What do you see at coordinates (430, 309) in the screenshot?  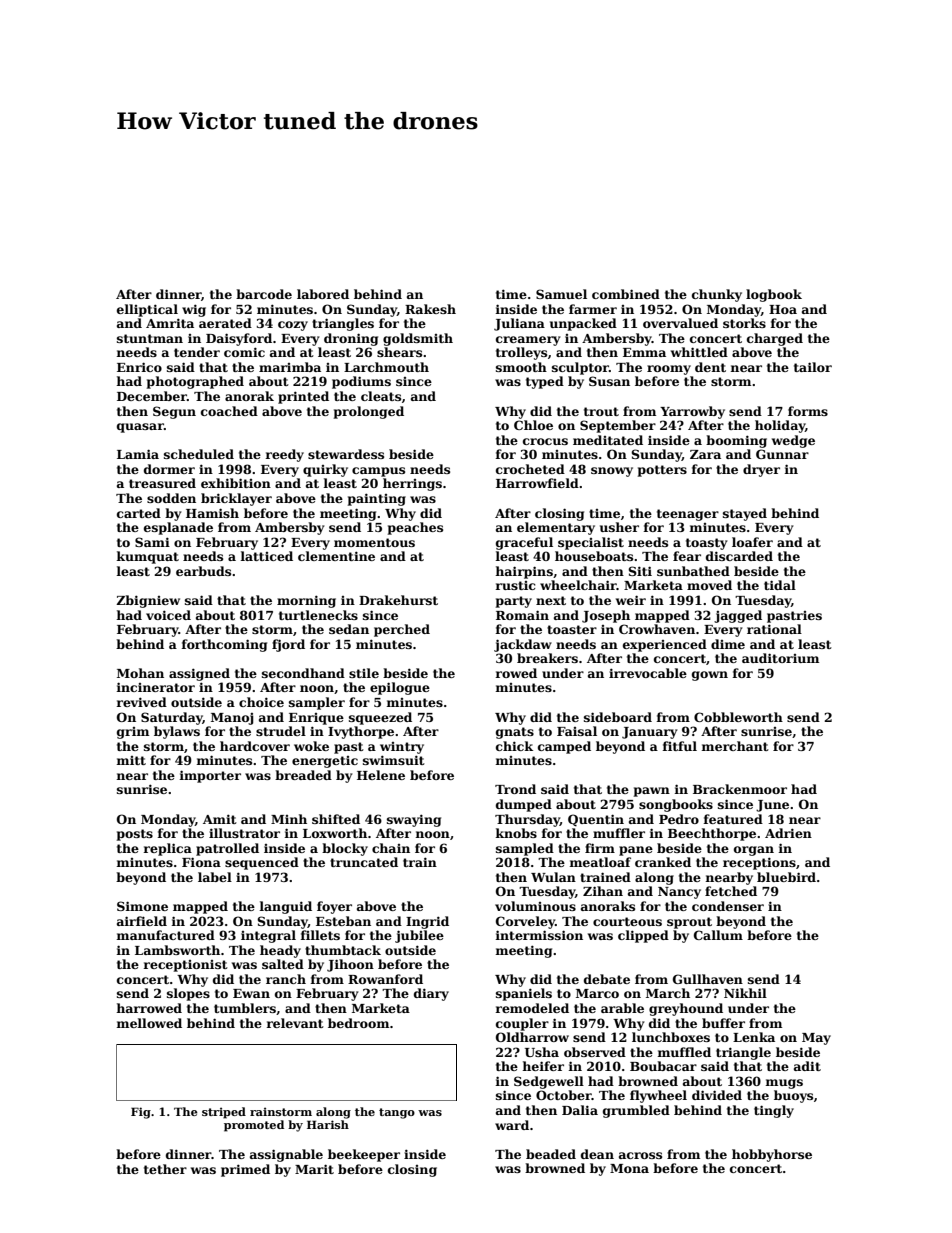 I see `Rakesh` at bounding box center [430, 309].
